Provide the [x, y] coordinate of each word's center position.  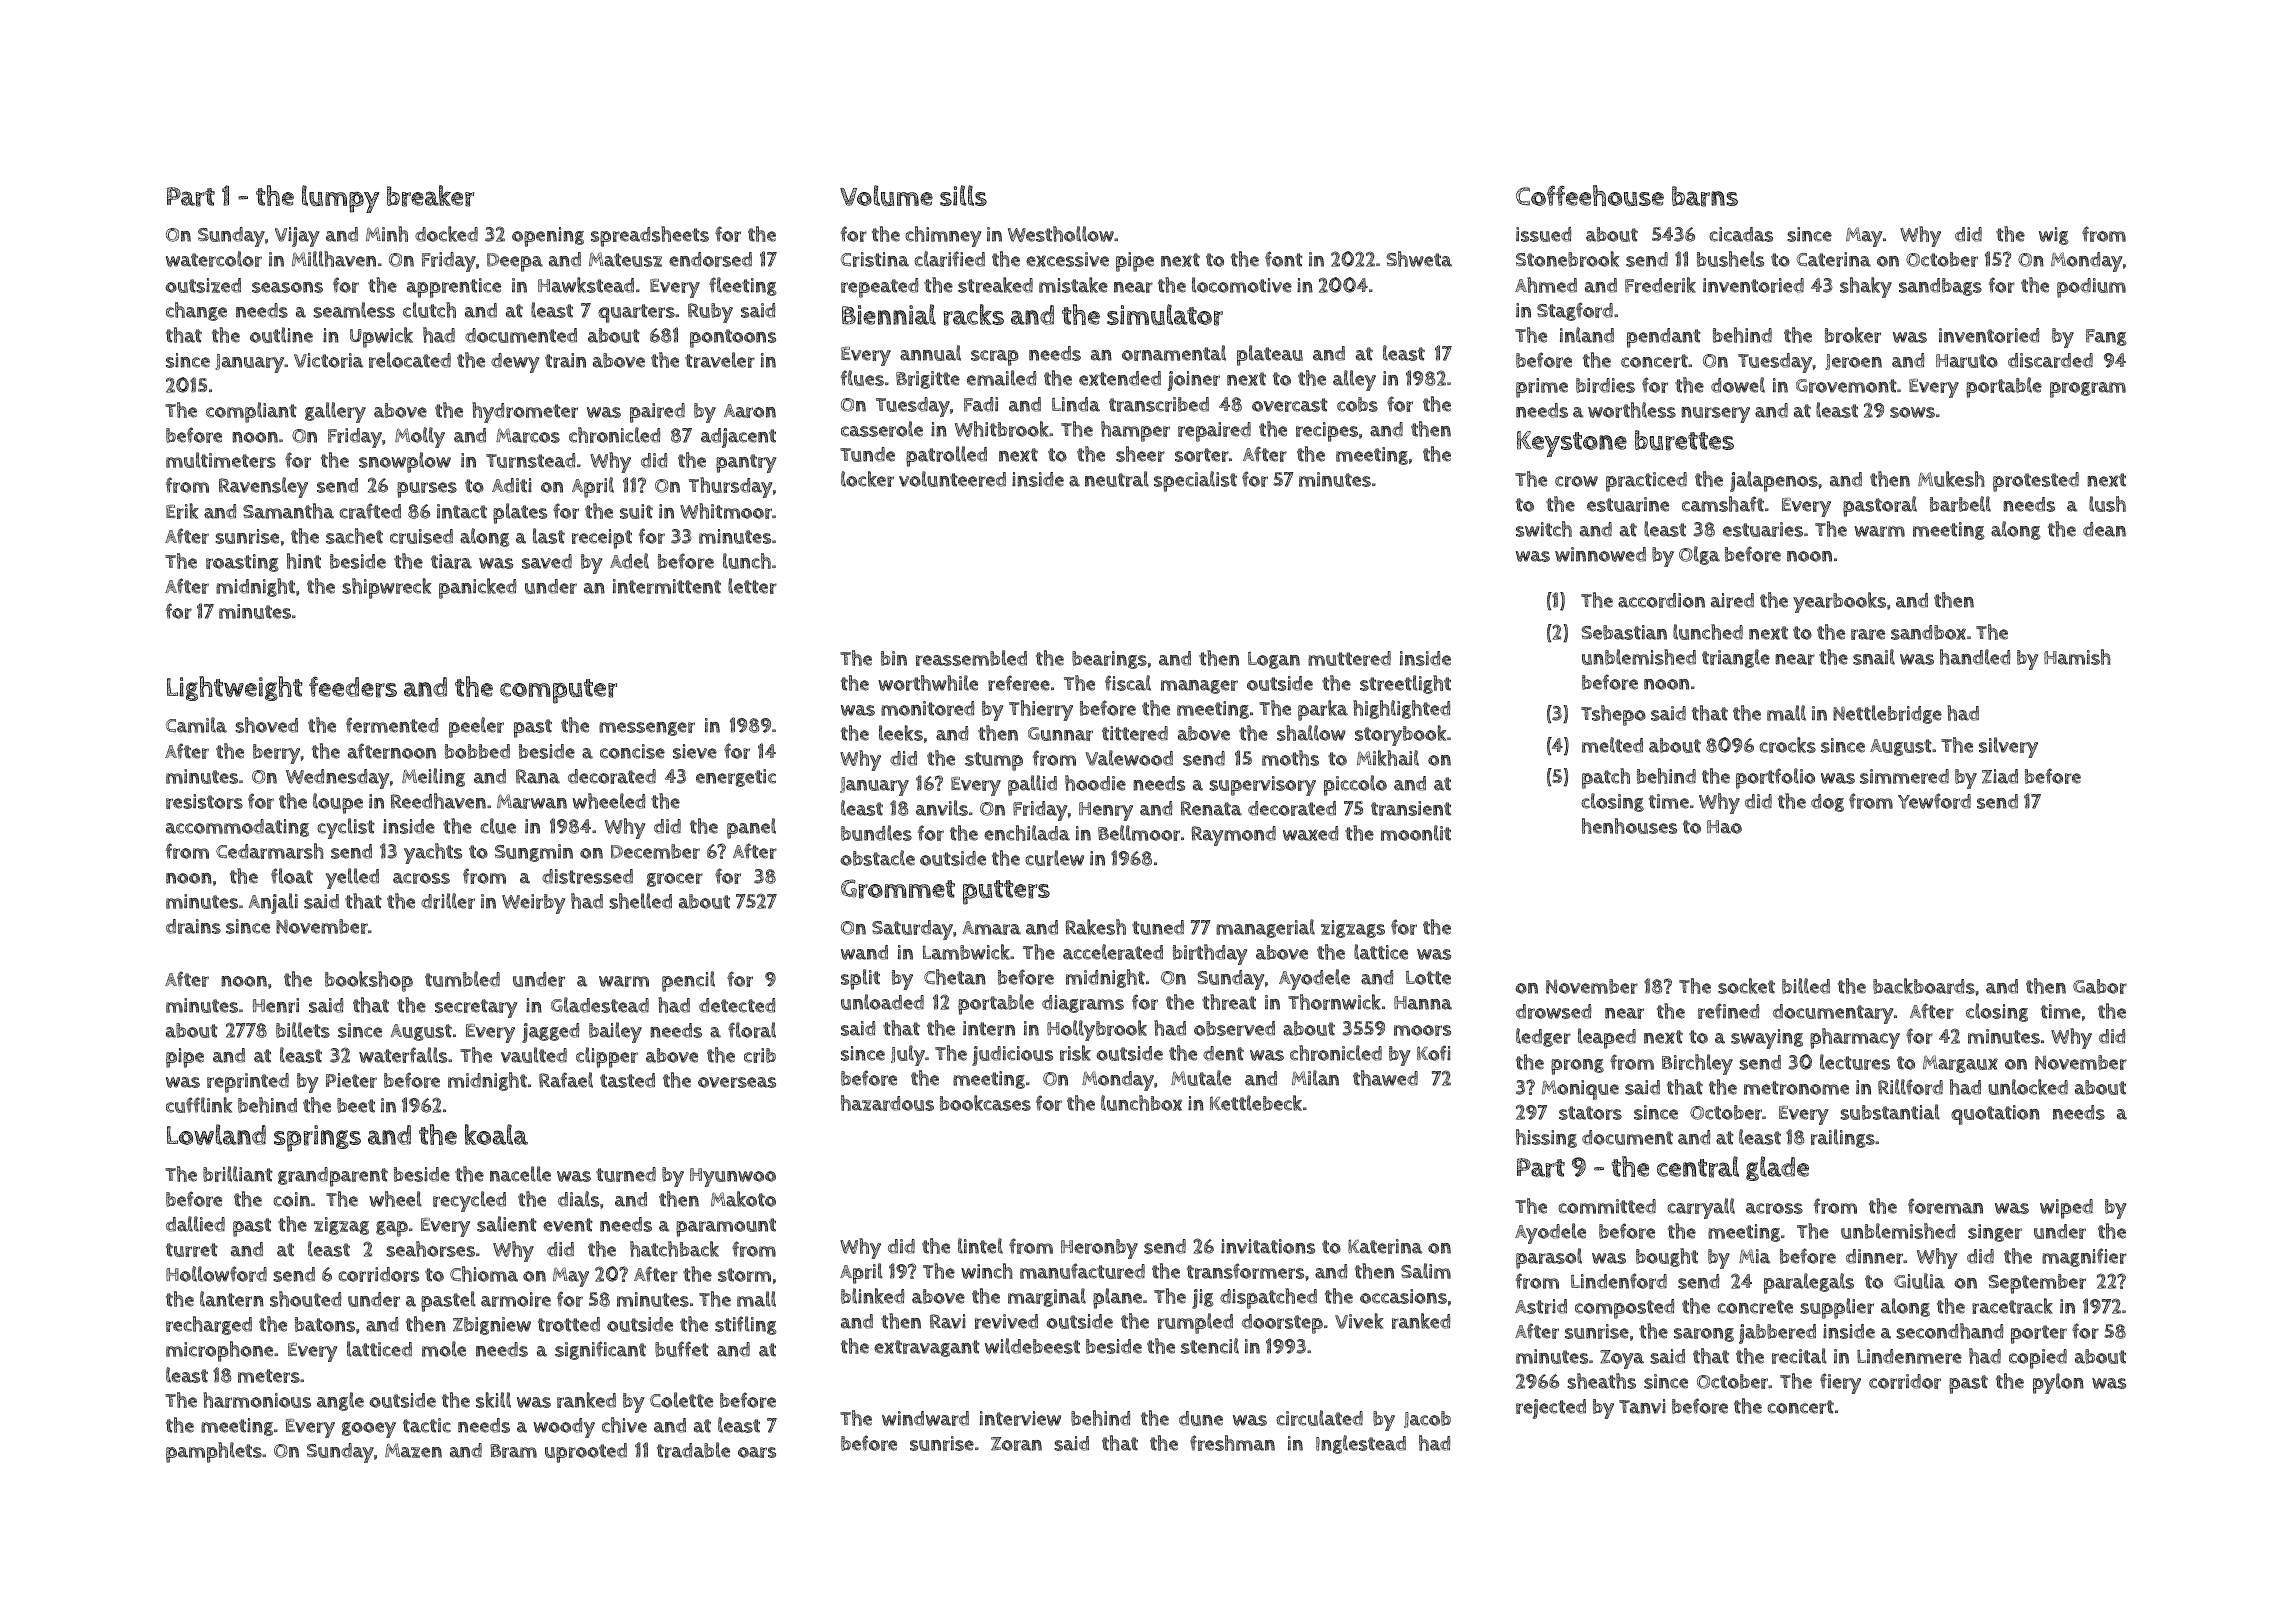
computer [558, 691]
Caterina [1834, 259]
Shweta [1419, 259]
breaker [430, 196]
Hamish [2077, 657]
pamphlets [214, 1452]
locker [867, 479]
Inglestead [1361, 1444]
